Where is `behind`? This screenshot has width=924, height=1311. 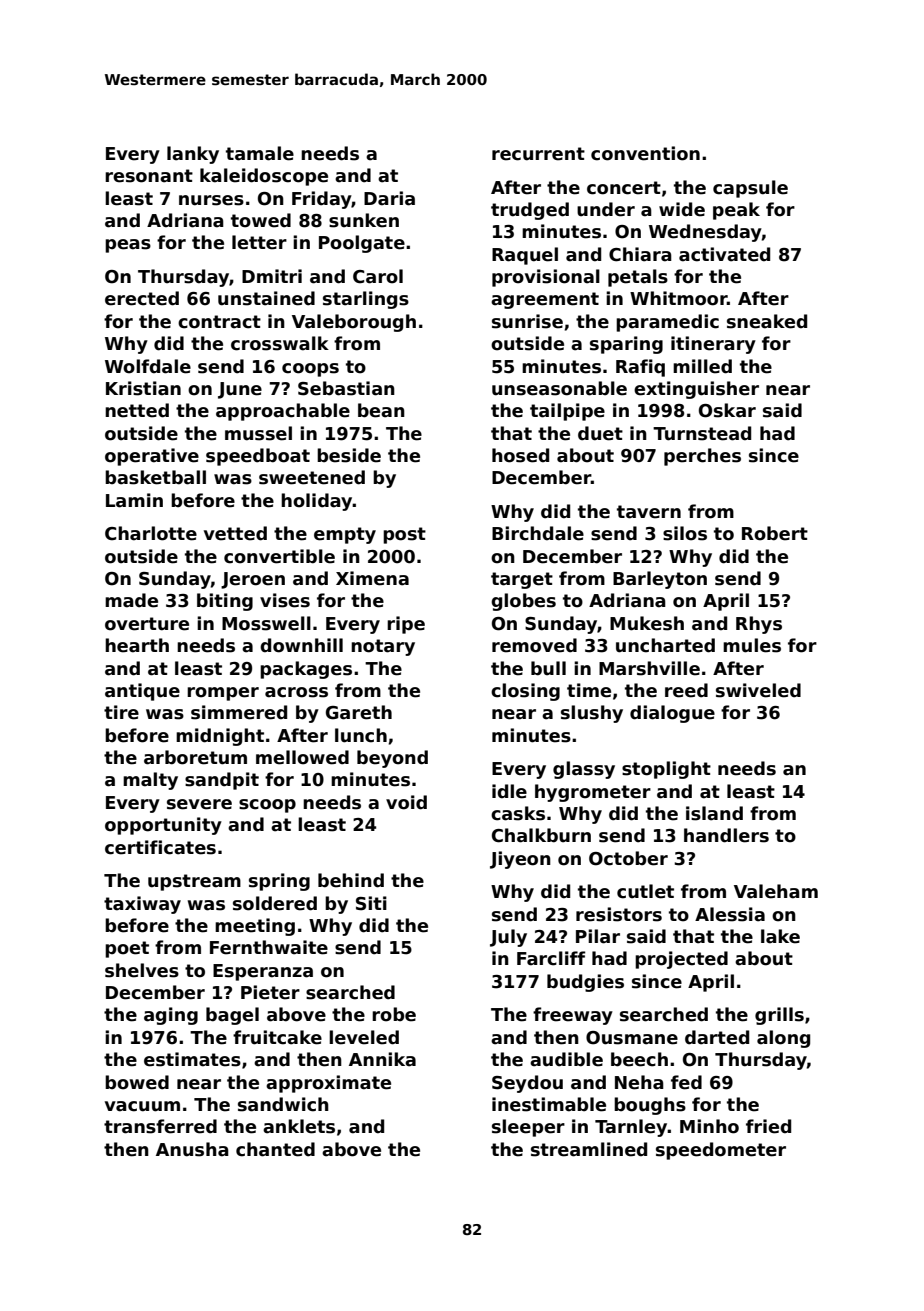
behind is located at coordinates (351, 880).
